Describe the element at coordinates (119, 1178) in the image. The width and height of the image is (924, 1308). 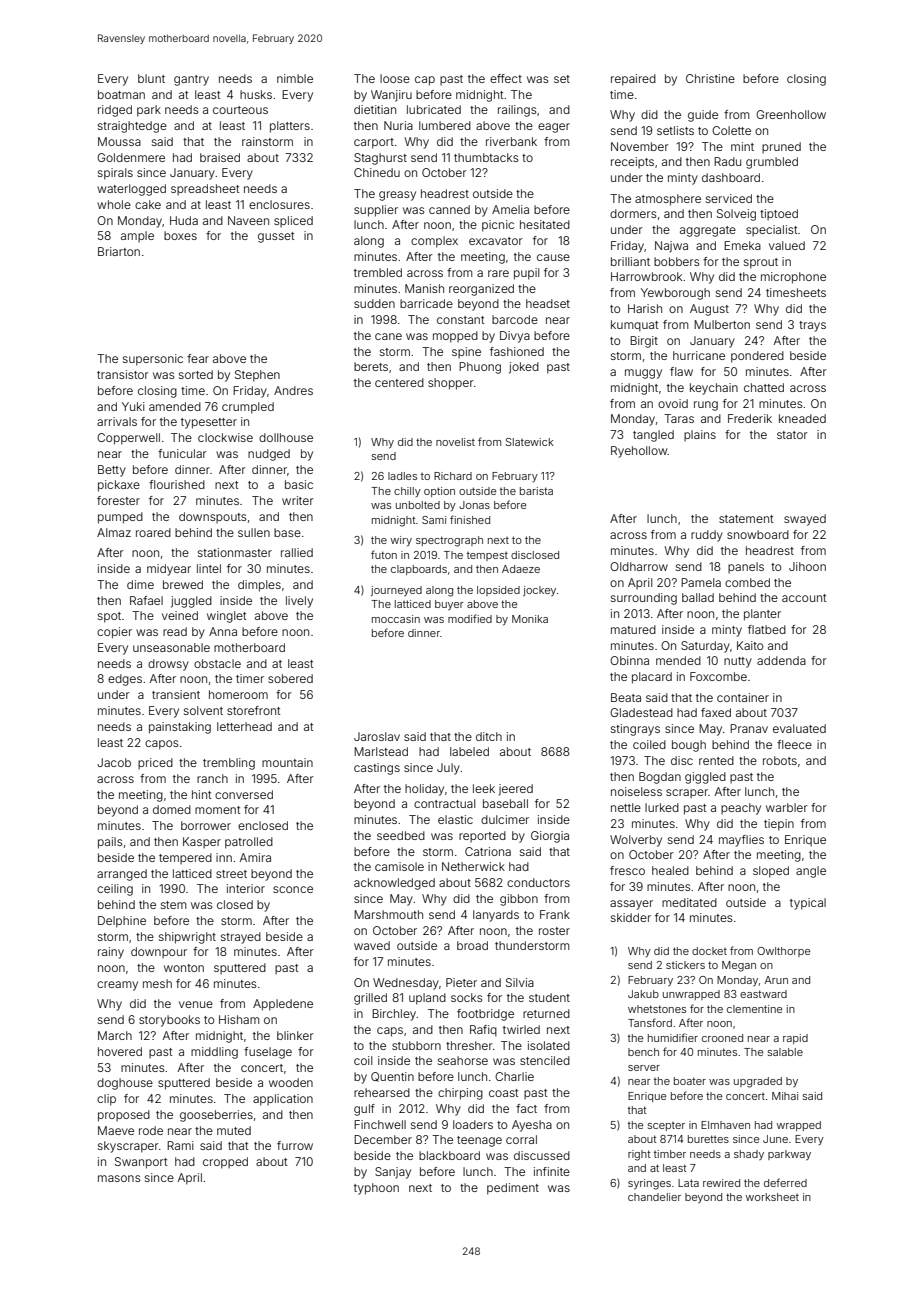
I see `masons` at that location.
